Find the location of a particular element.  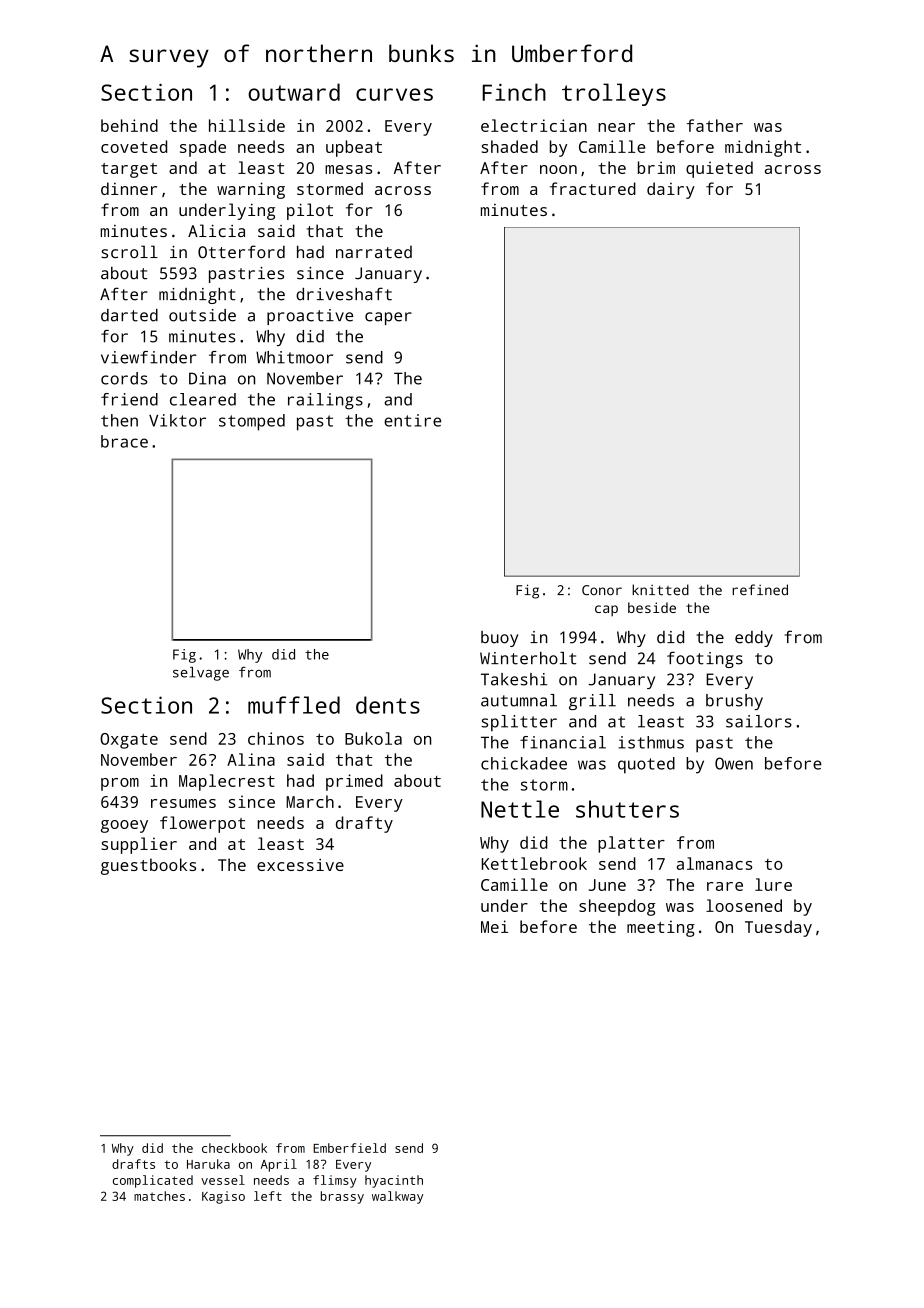

lure is located at coordinates (773, 884).
